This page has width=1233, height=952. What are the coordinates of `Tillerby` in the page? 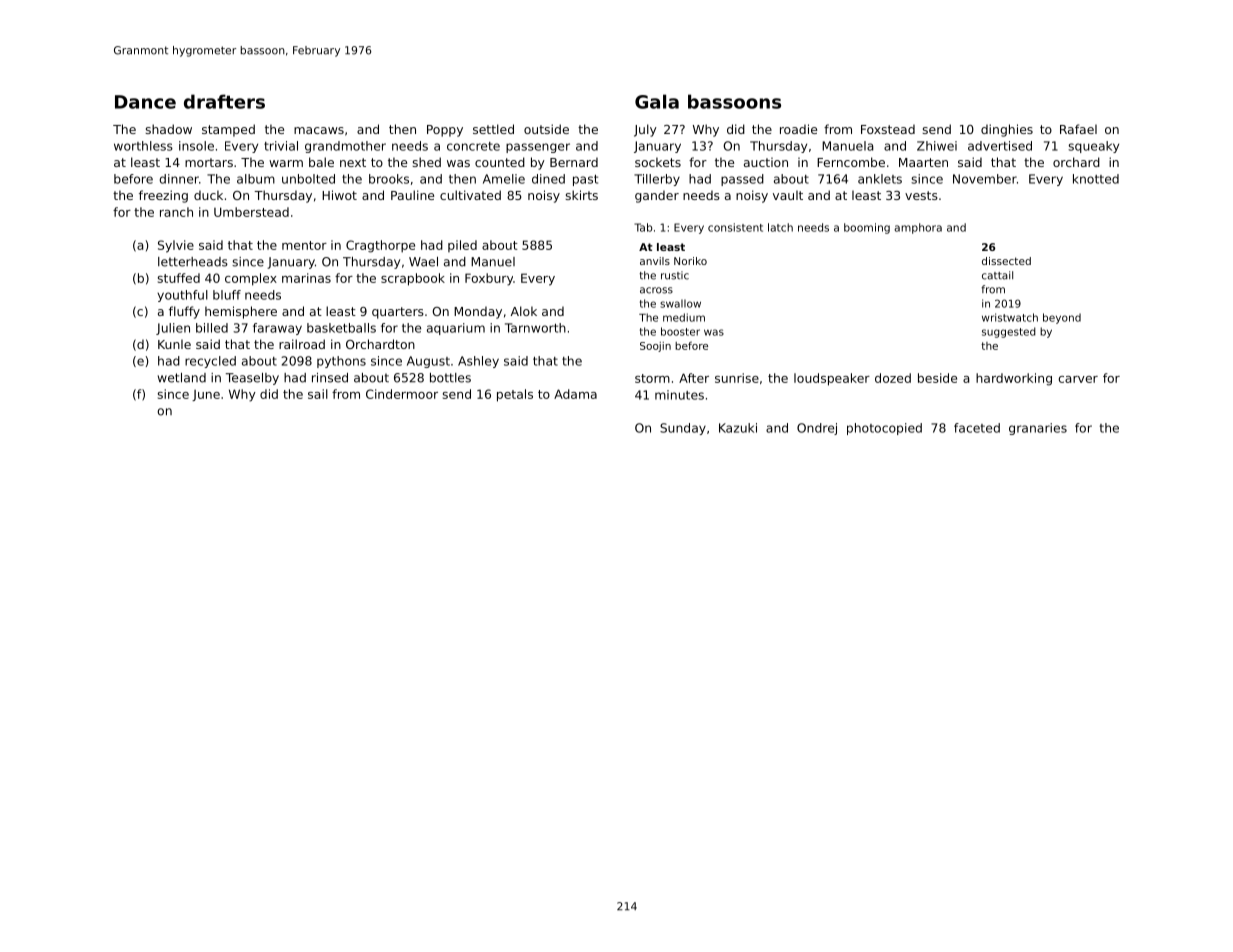 It's located at (657, 180).
